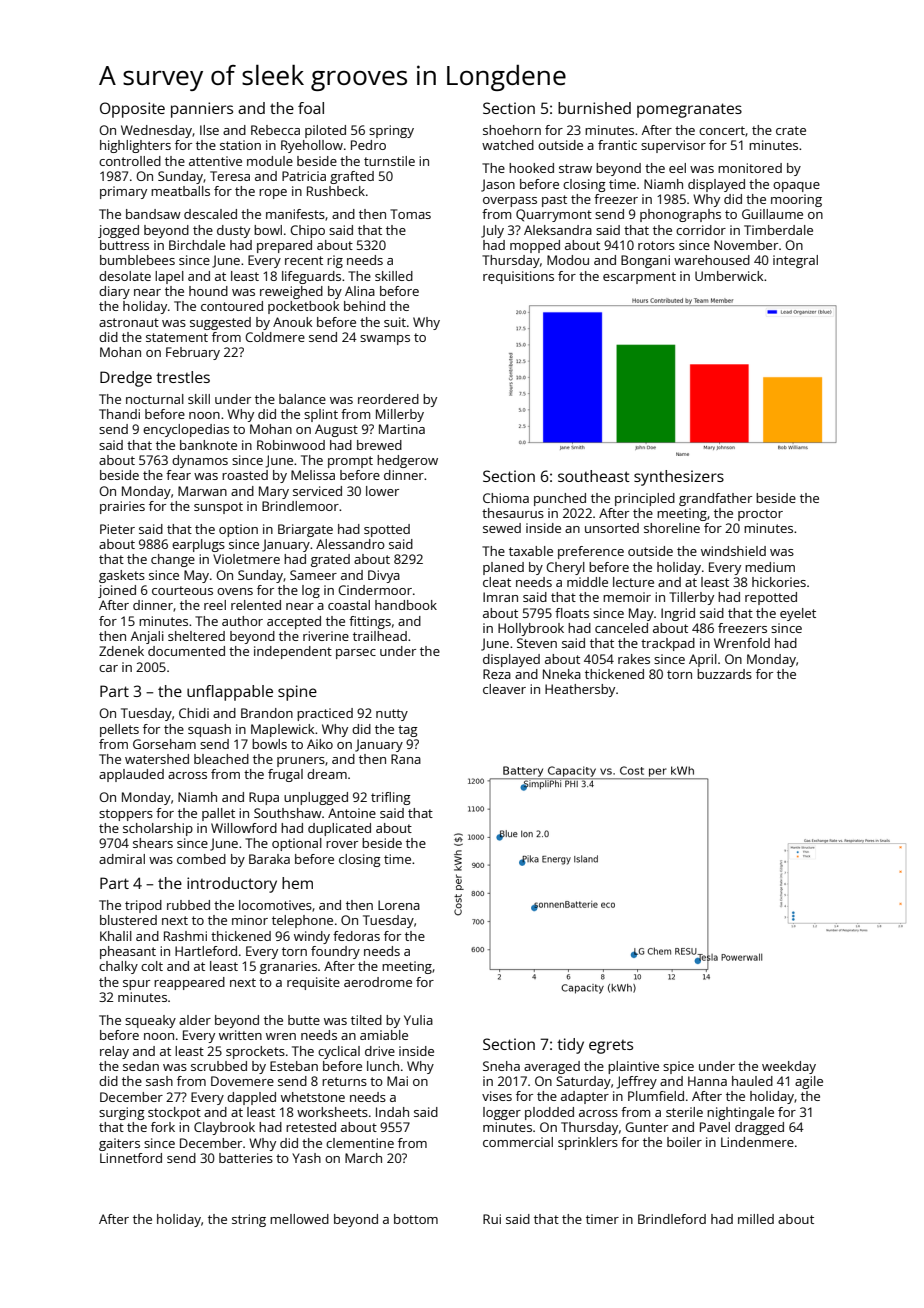 The width and height of the screenshot is (924, 1308). I want to click on cleaver, so click(504, 689).
